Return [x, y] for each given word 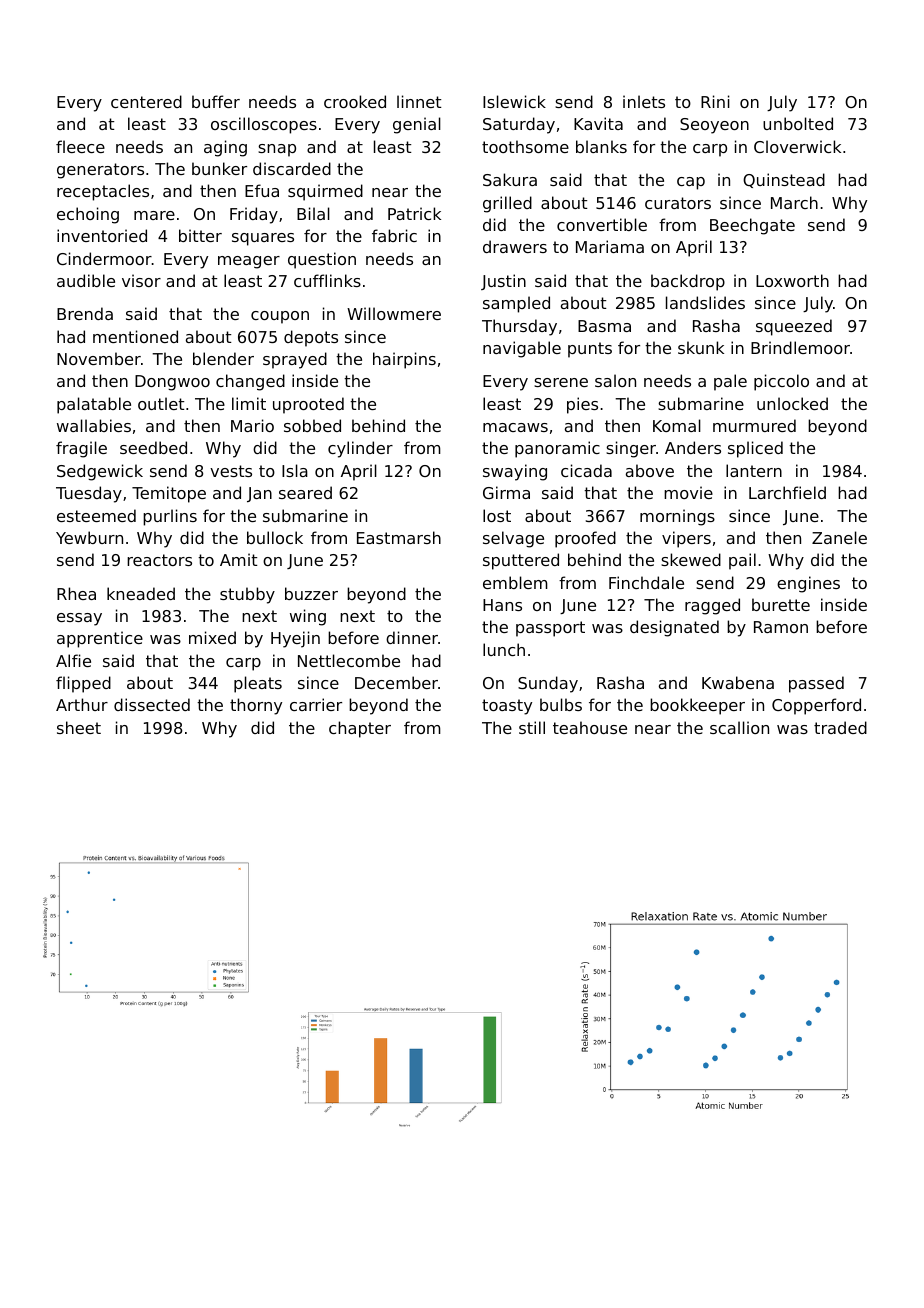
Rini [715, 101]
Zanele [839, 537]
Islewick [514, 101]
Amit [239, 559]
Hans [502, 605]
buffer [216, 101]
